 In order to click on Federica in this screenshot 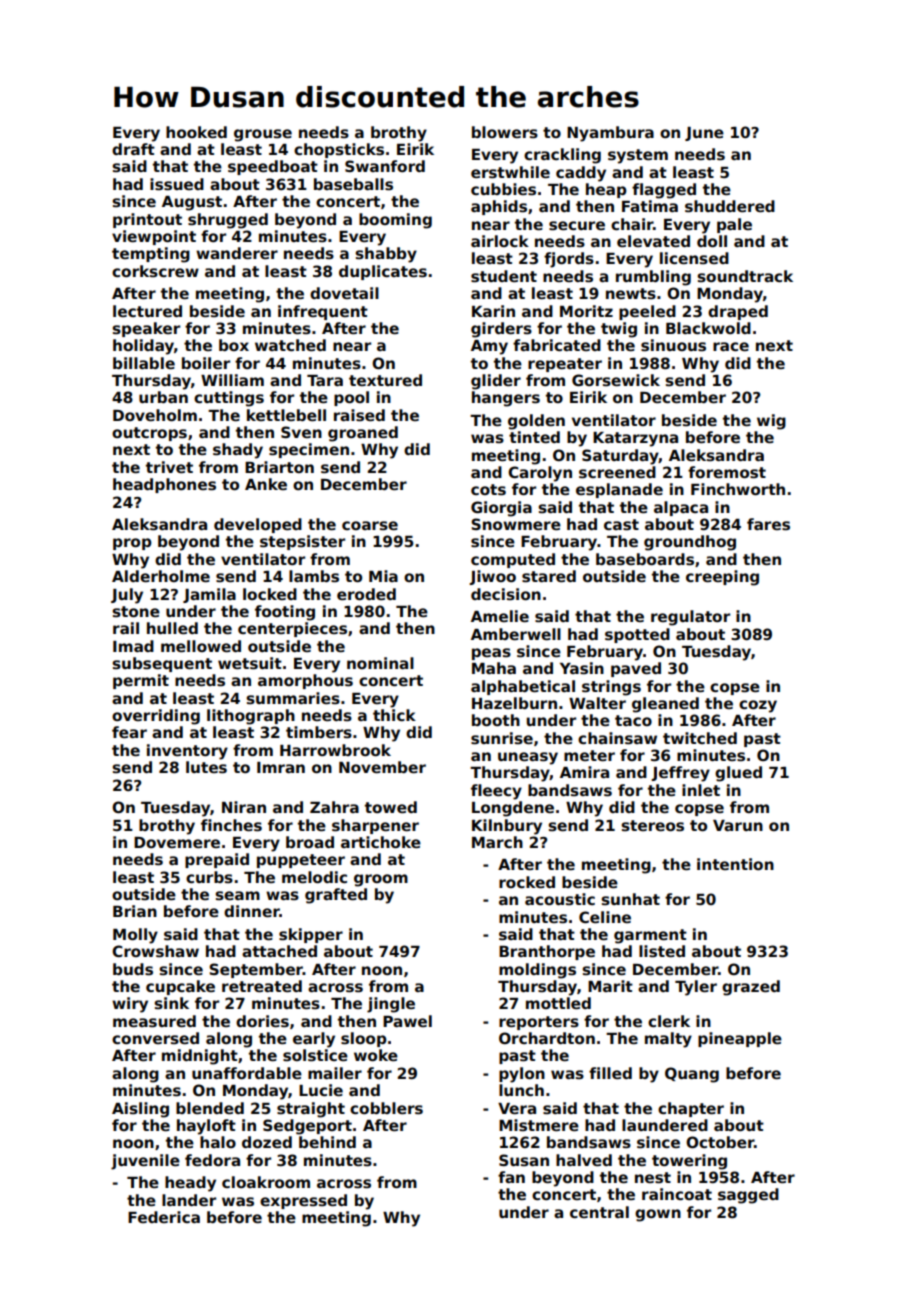, I will do `click(164, 1217)`.
